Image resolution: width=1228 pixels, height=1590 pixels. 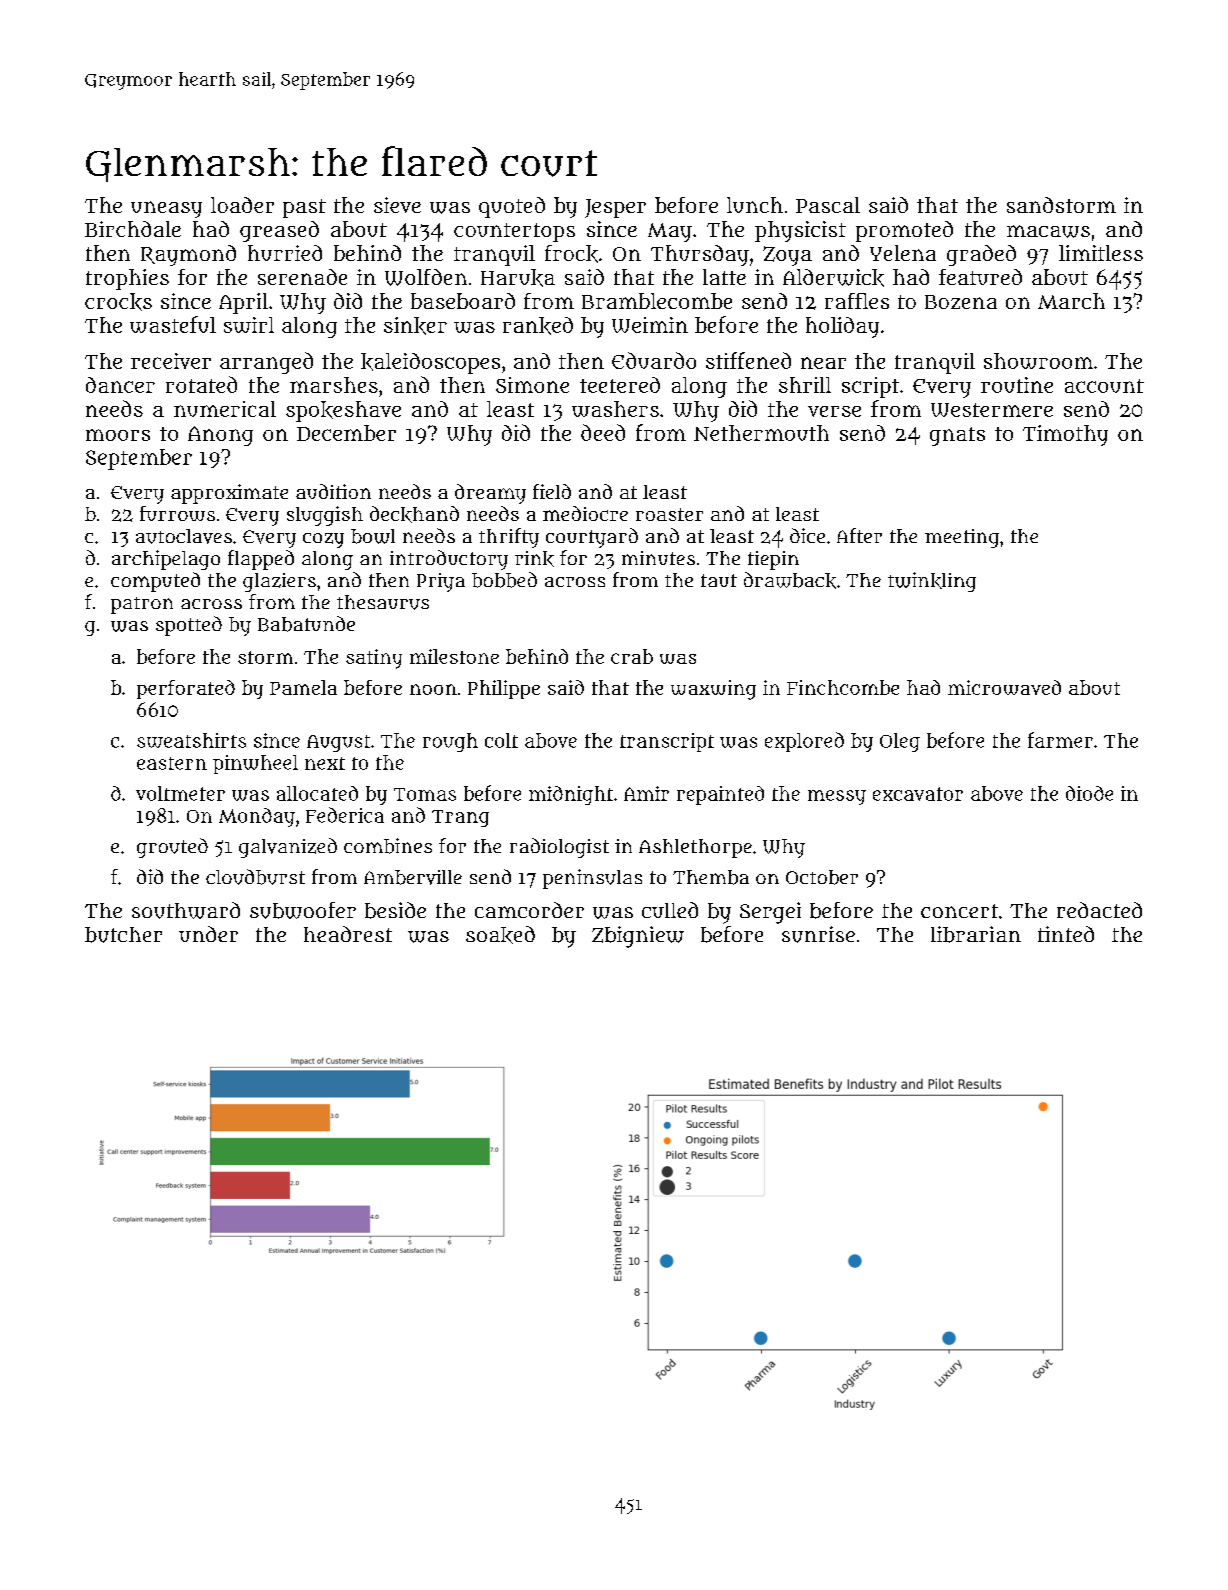 I want to click on Finchcombe, so click(x=843, y=687).
